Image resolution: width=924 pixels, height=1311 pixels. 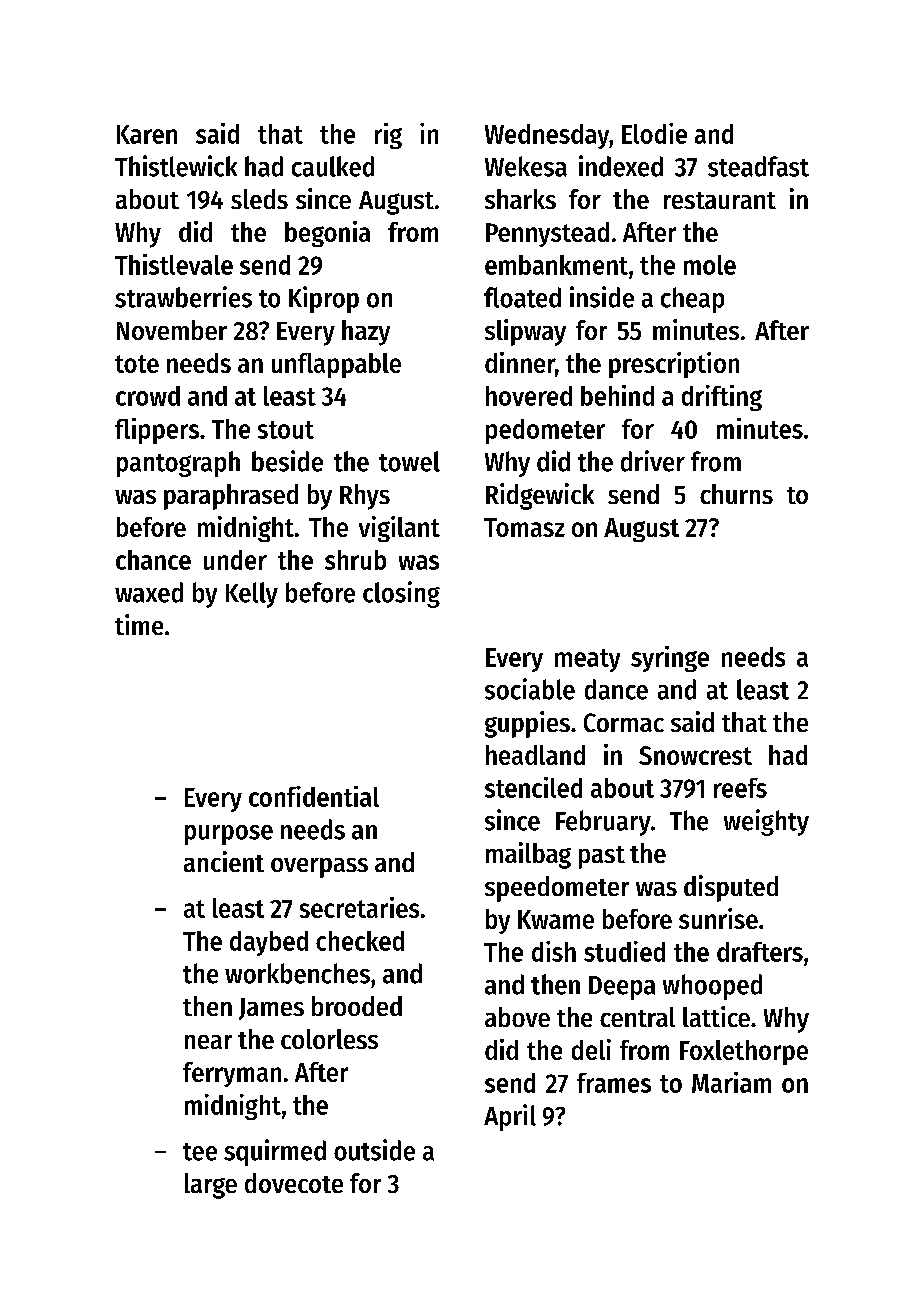 I want to click on Kiprop, so click(x=324, y=299).
